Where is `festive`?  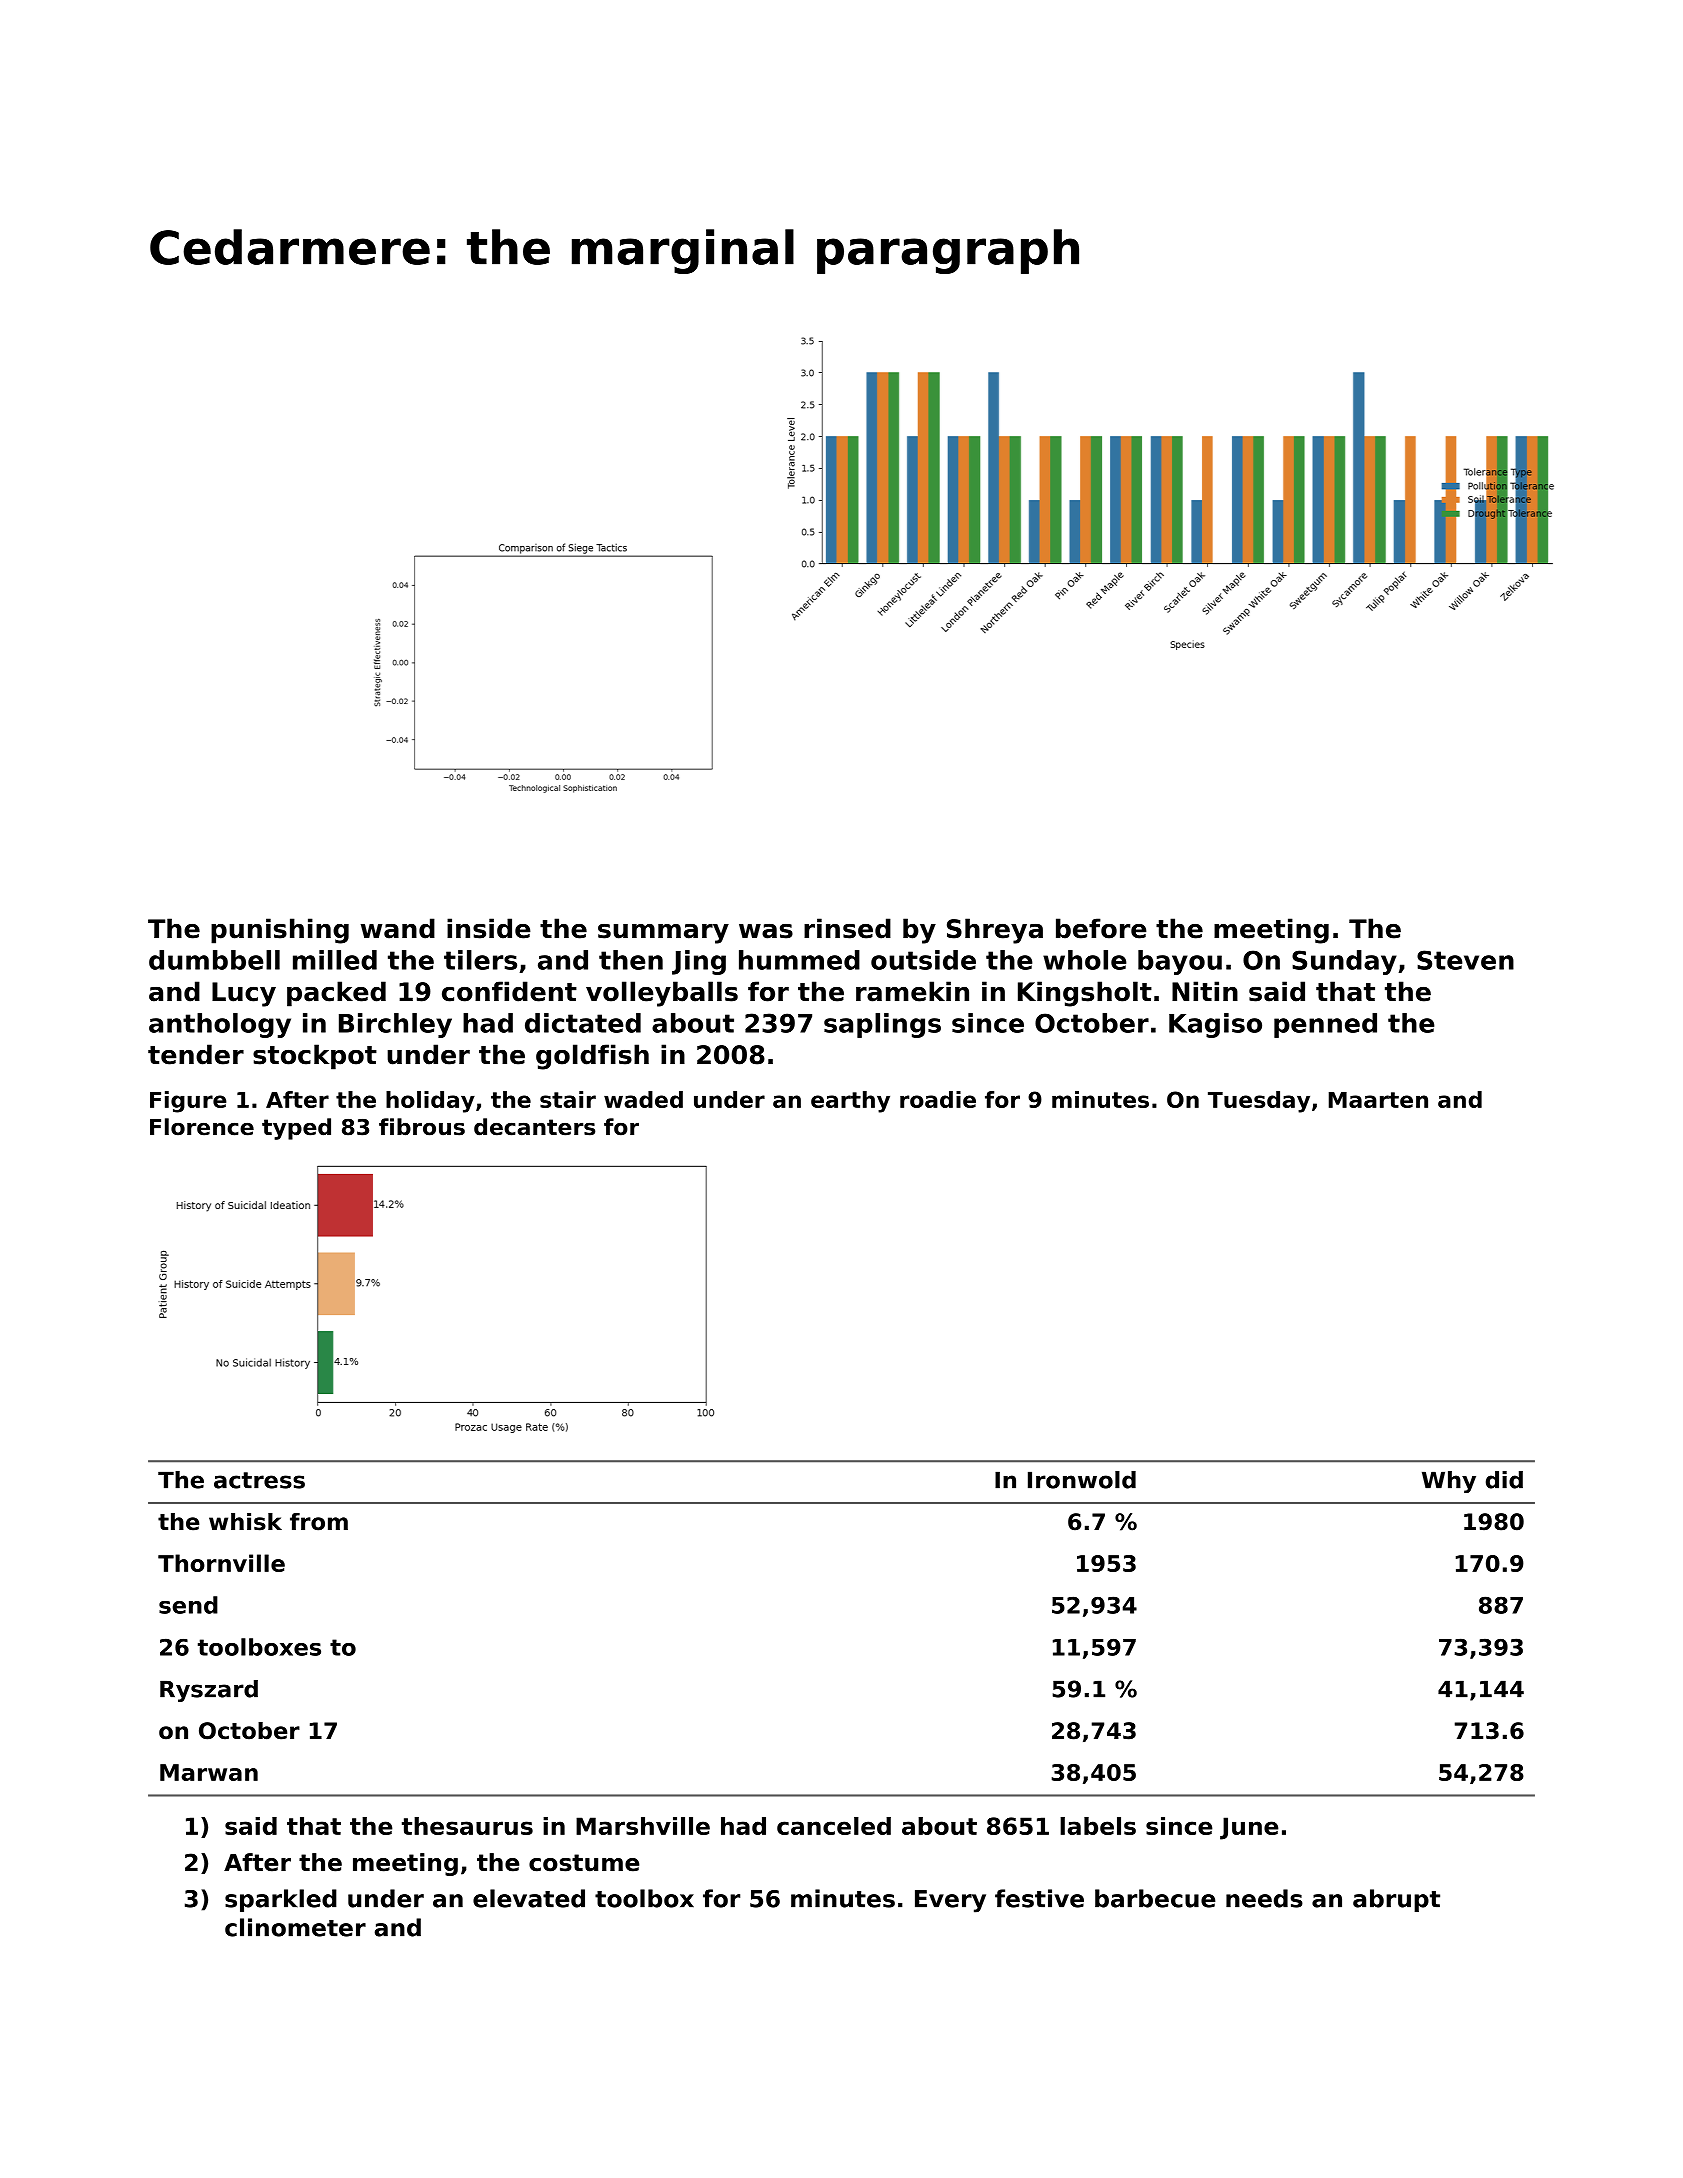
festive is located at coordinates (1039, 1898).
